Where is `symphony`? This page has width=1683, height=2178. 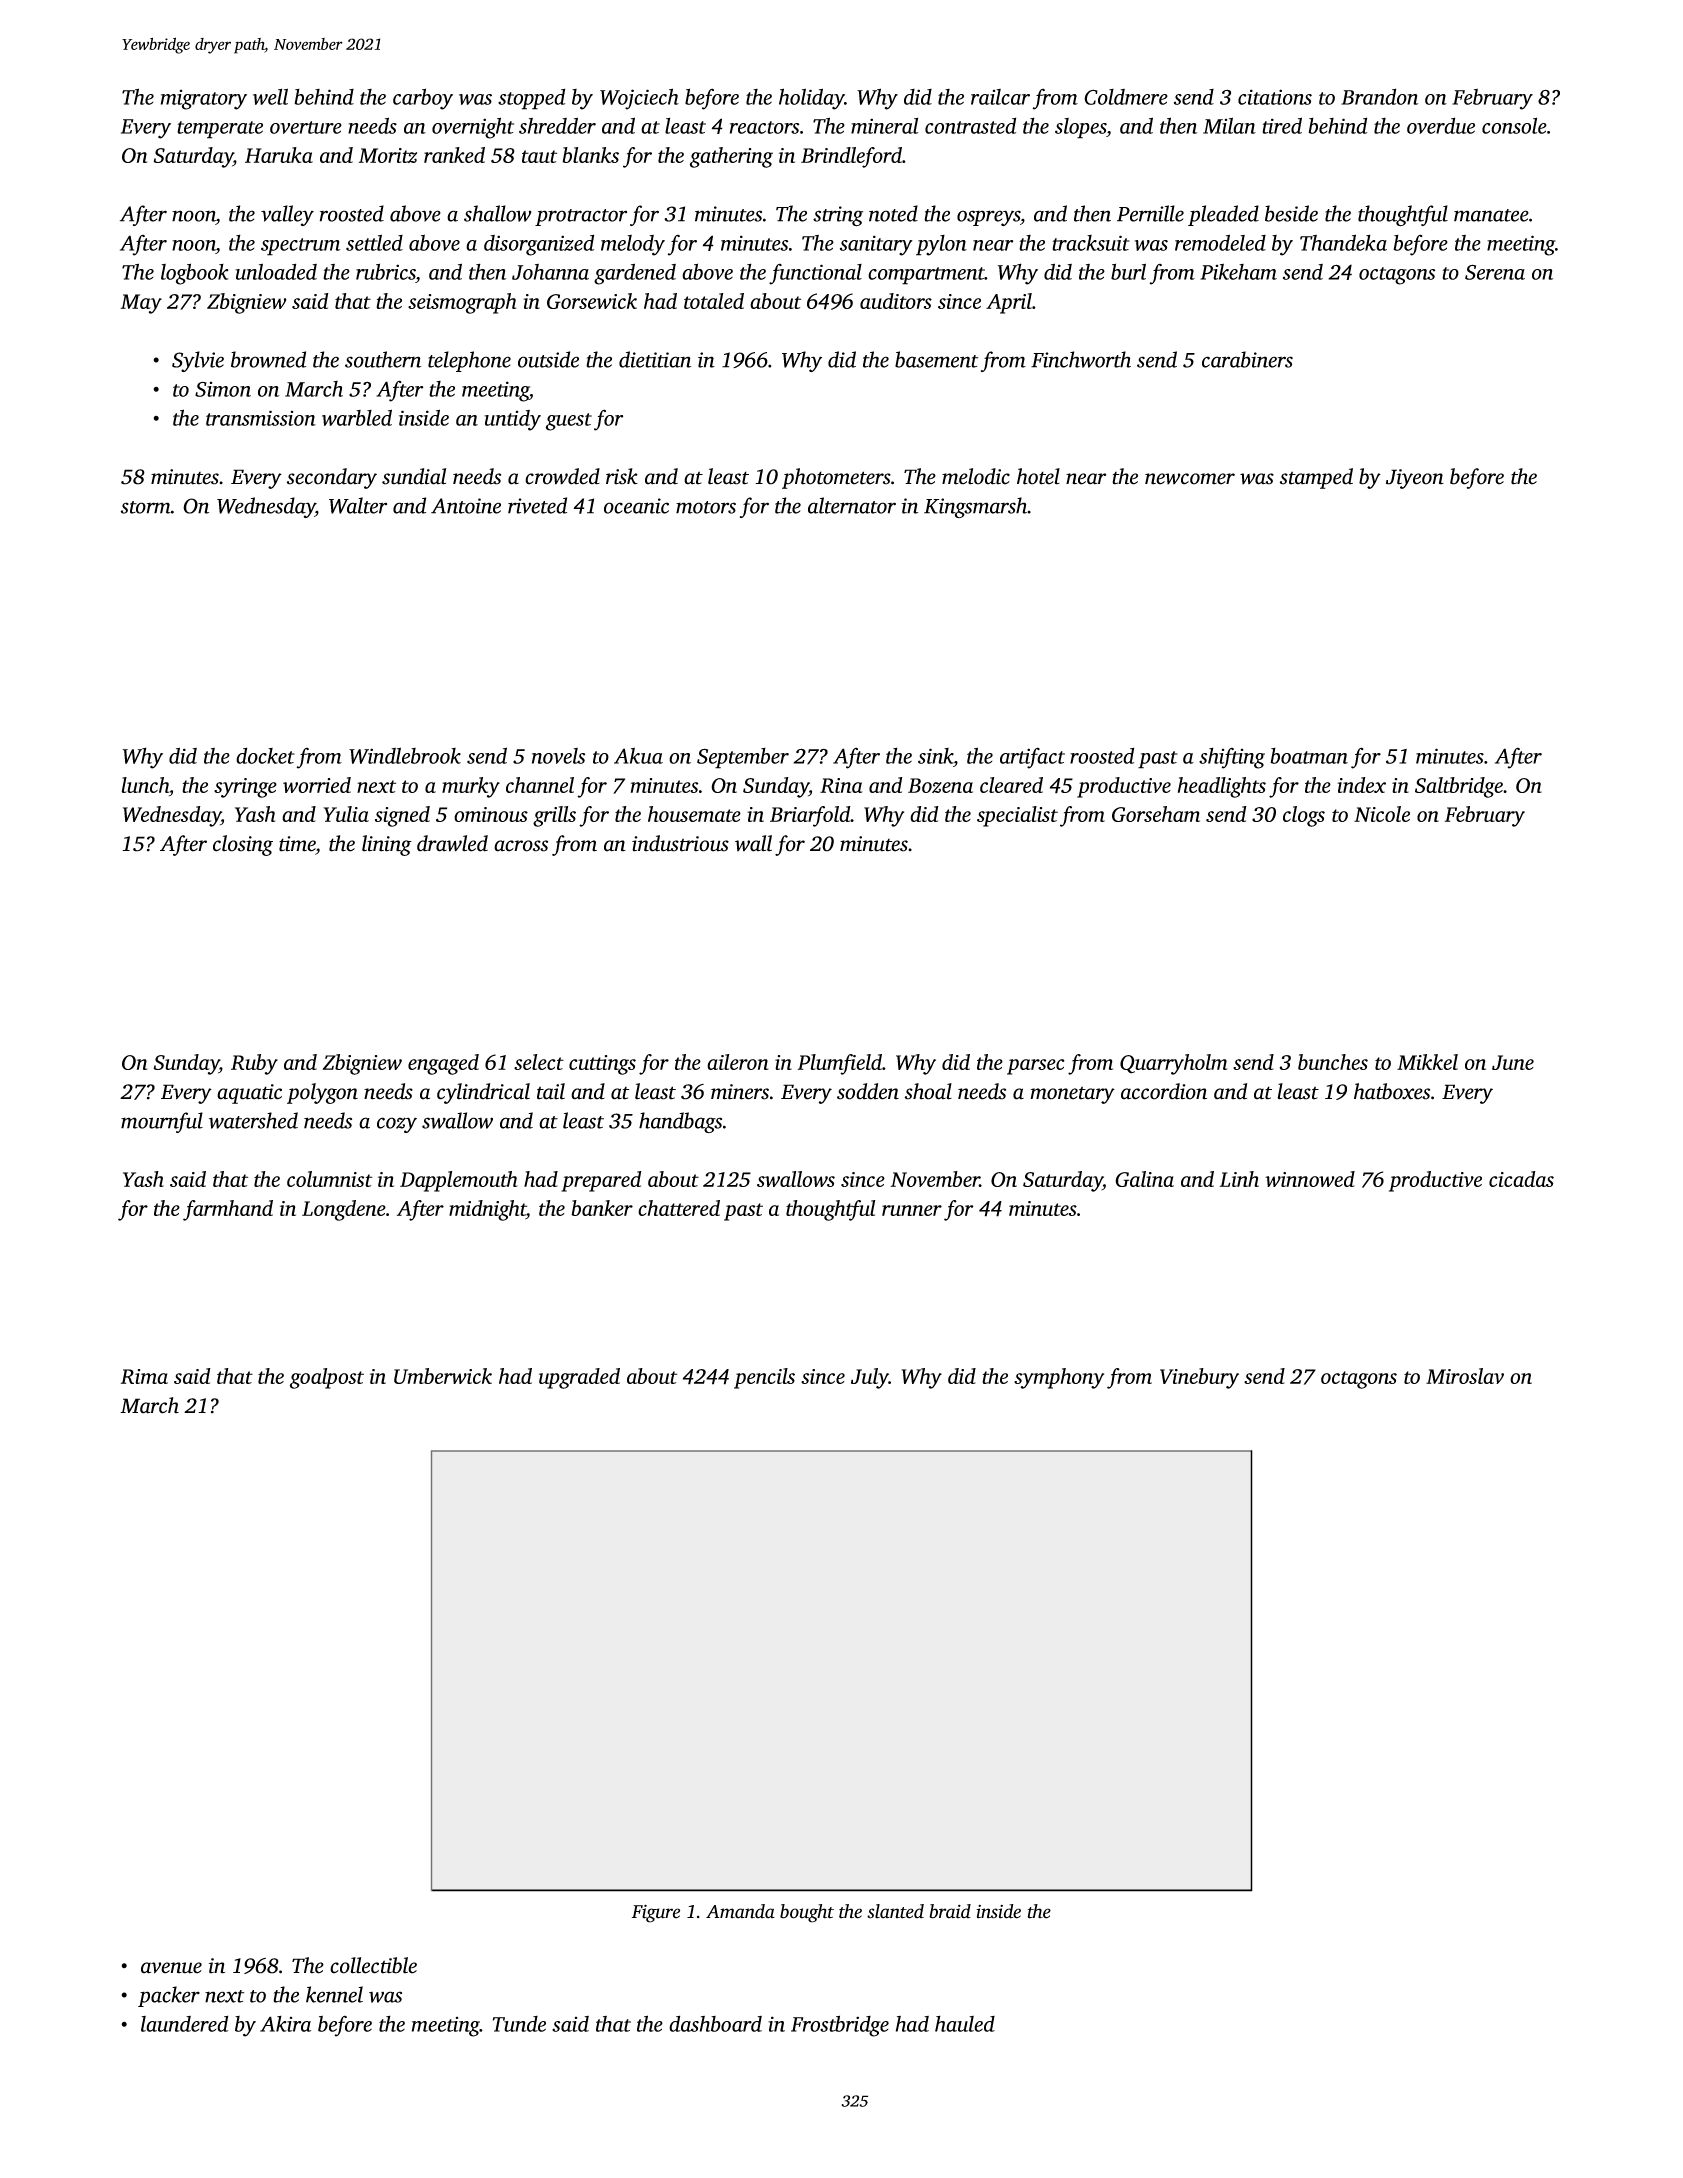
symphony is located at coordinates (1059, 1378).
